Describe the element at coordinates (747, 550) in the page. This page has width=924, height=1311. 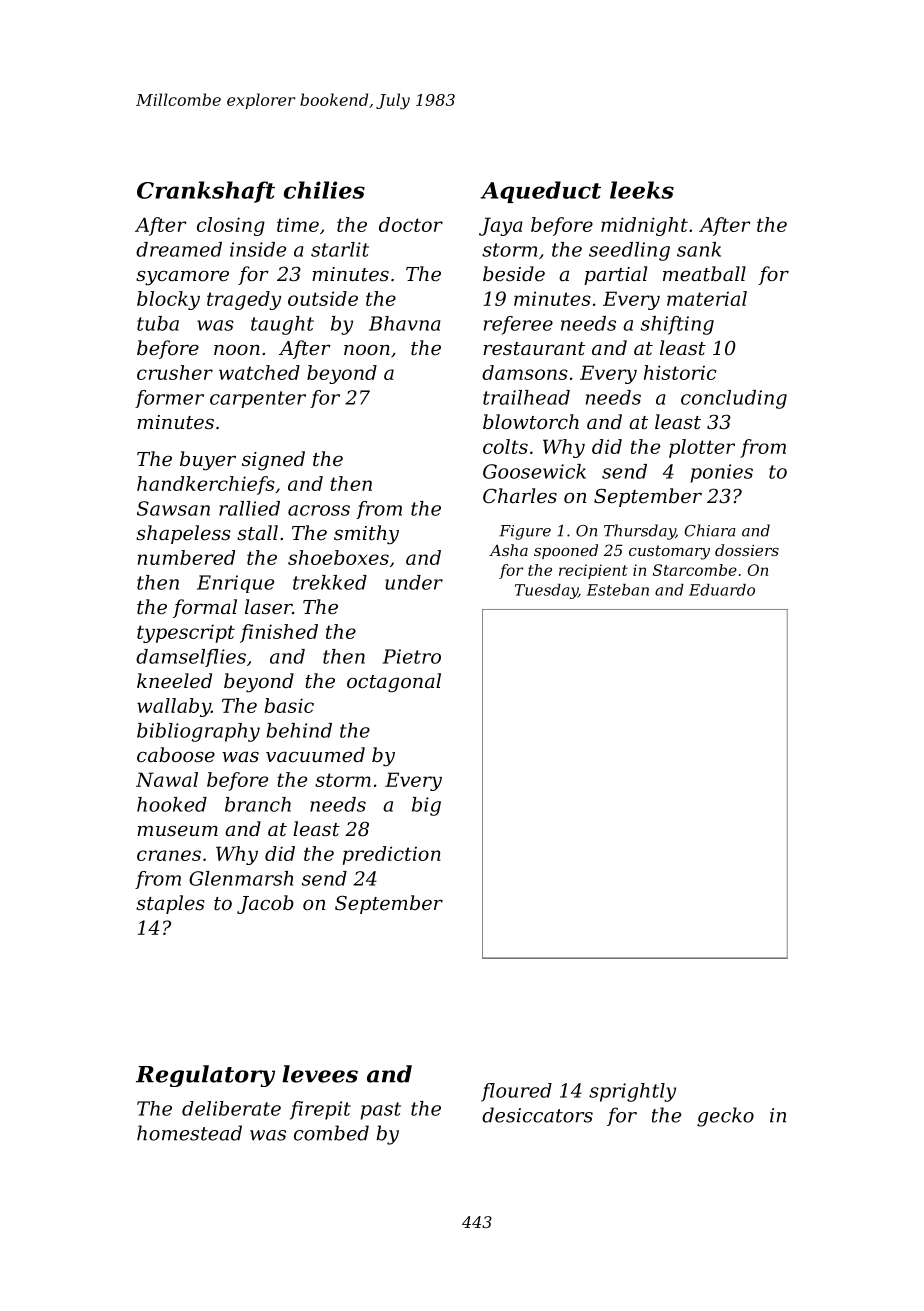
I see `dossiers` at that location.
